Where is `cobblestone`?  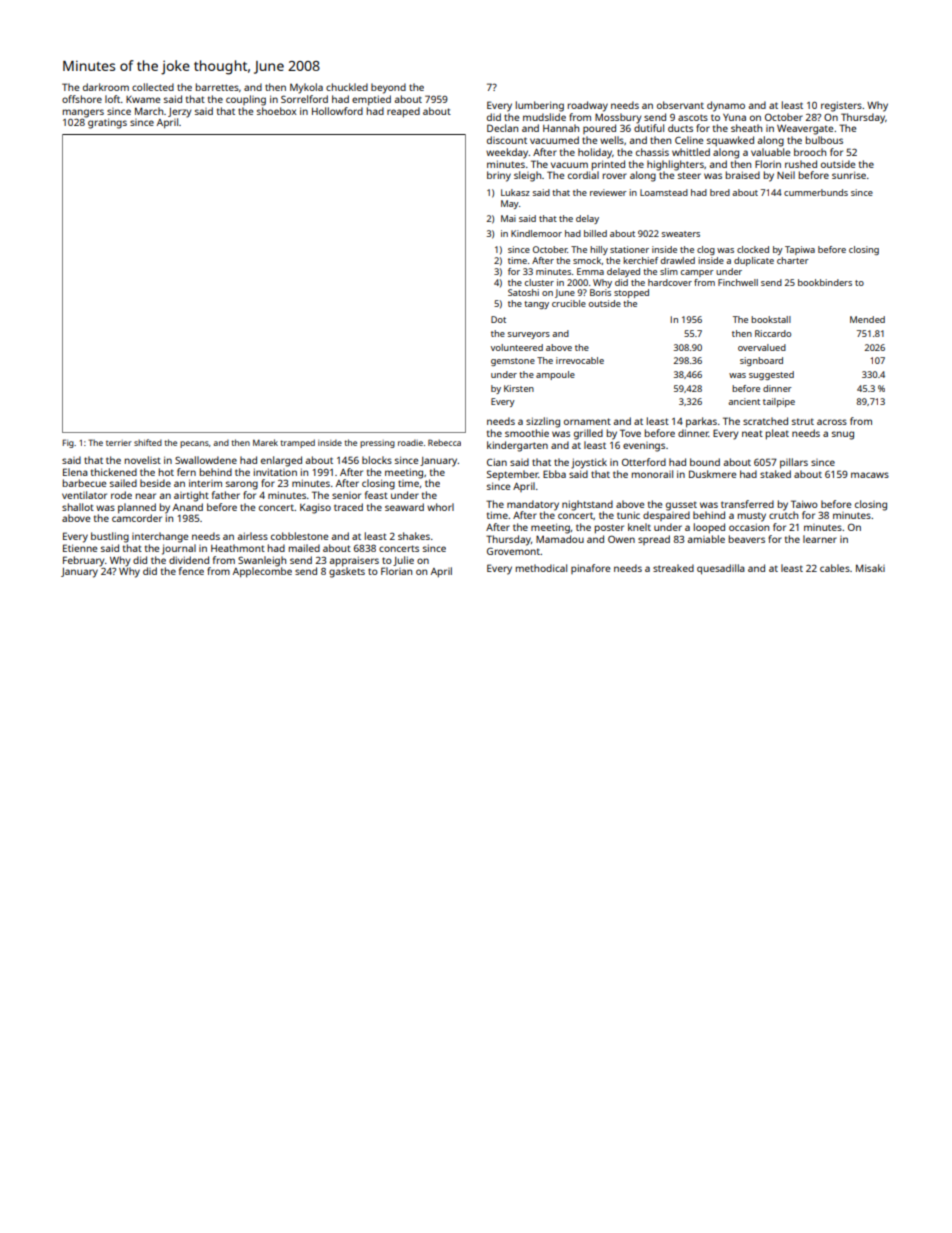
cobblestone is located at coordinates (299, 536).
